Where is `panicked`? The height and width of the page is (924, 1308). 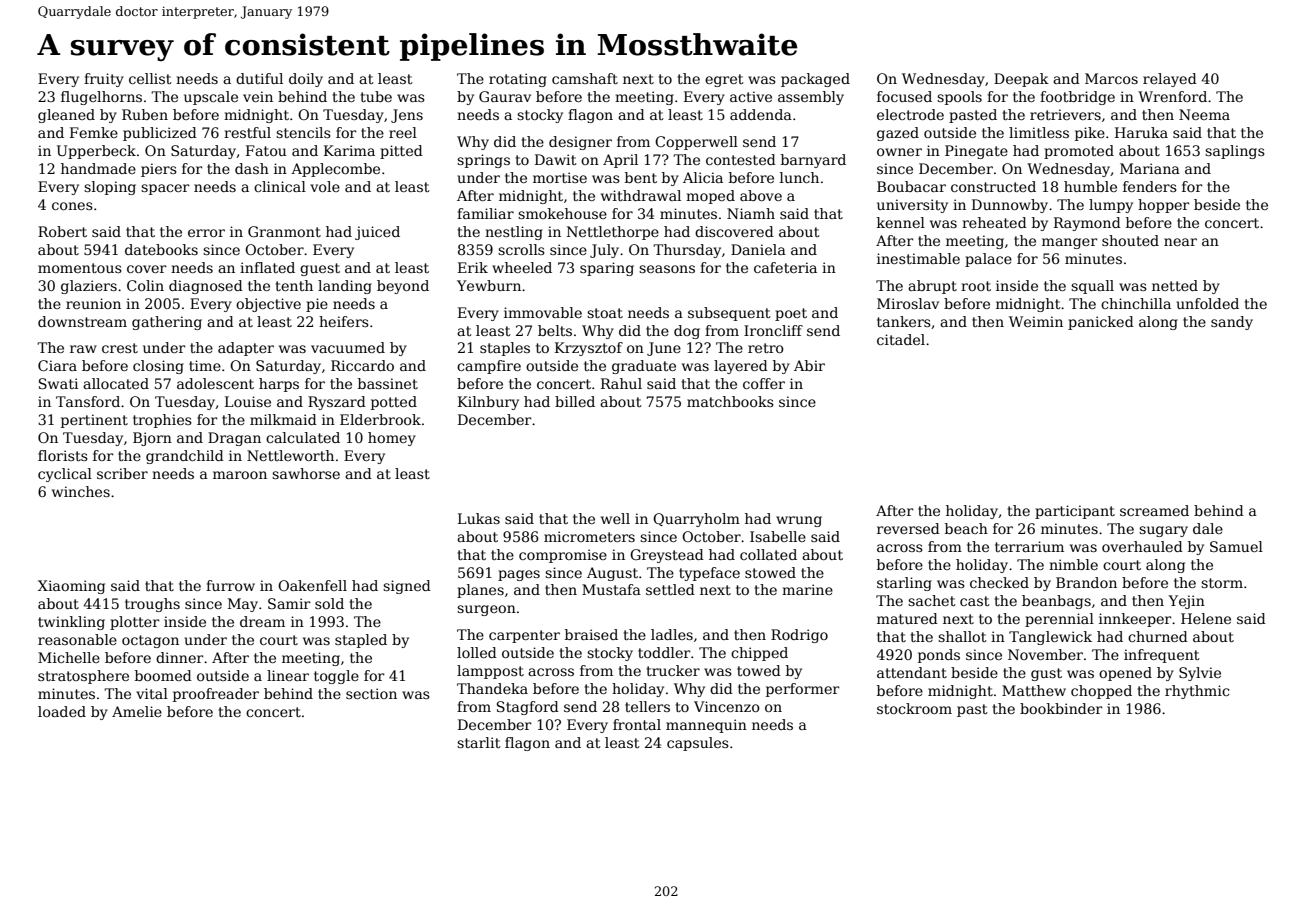 panicked is located at coordinates (1101, 323).
